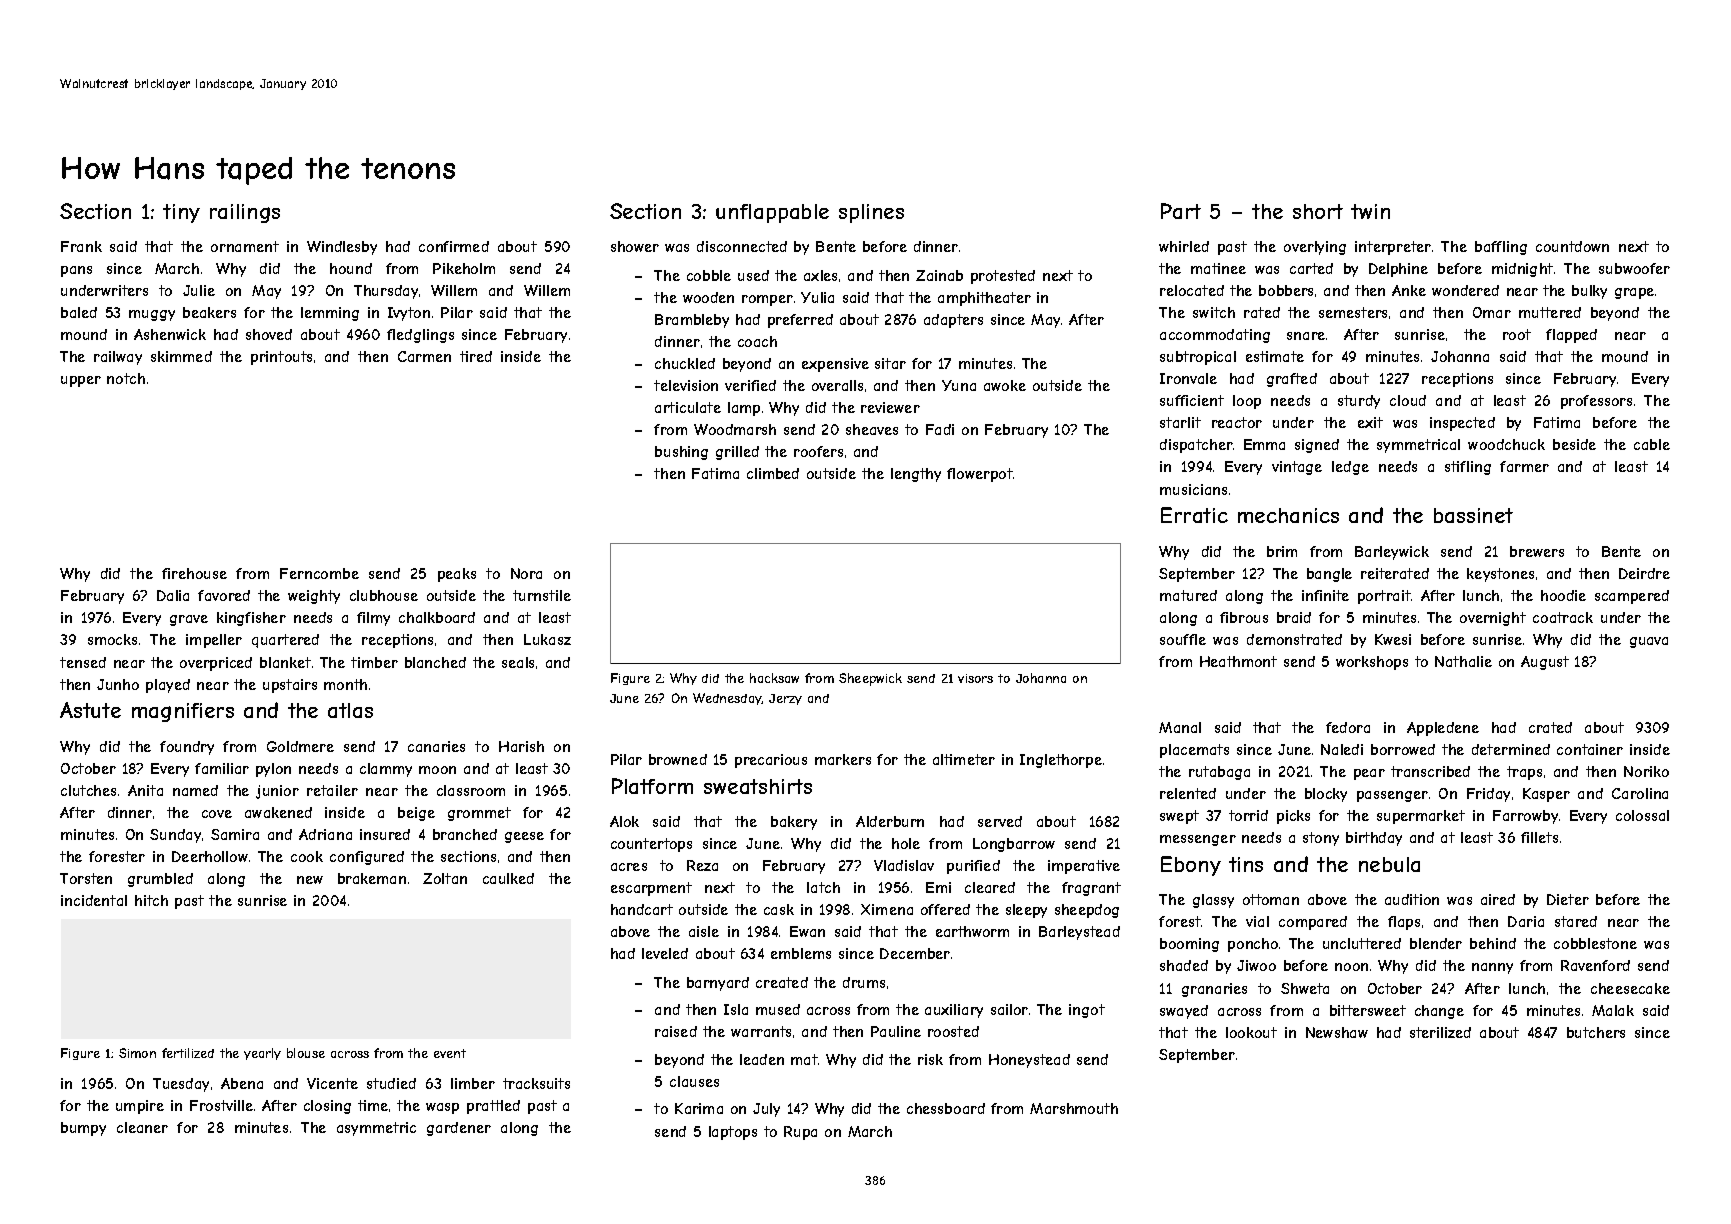 The image size is (1731, 1224). Describe the element at coordinates (1370, 211) in the page. I see `twin` at that location.
